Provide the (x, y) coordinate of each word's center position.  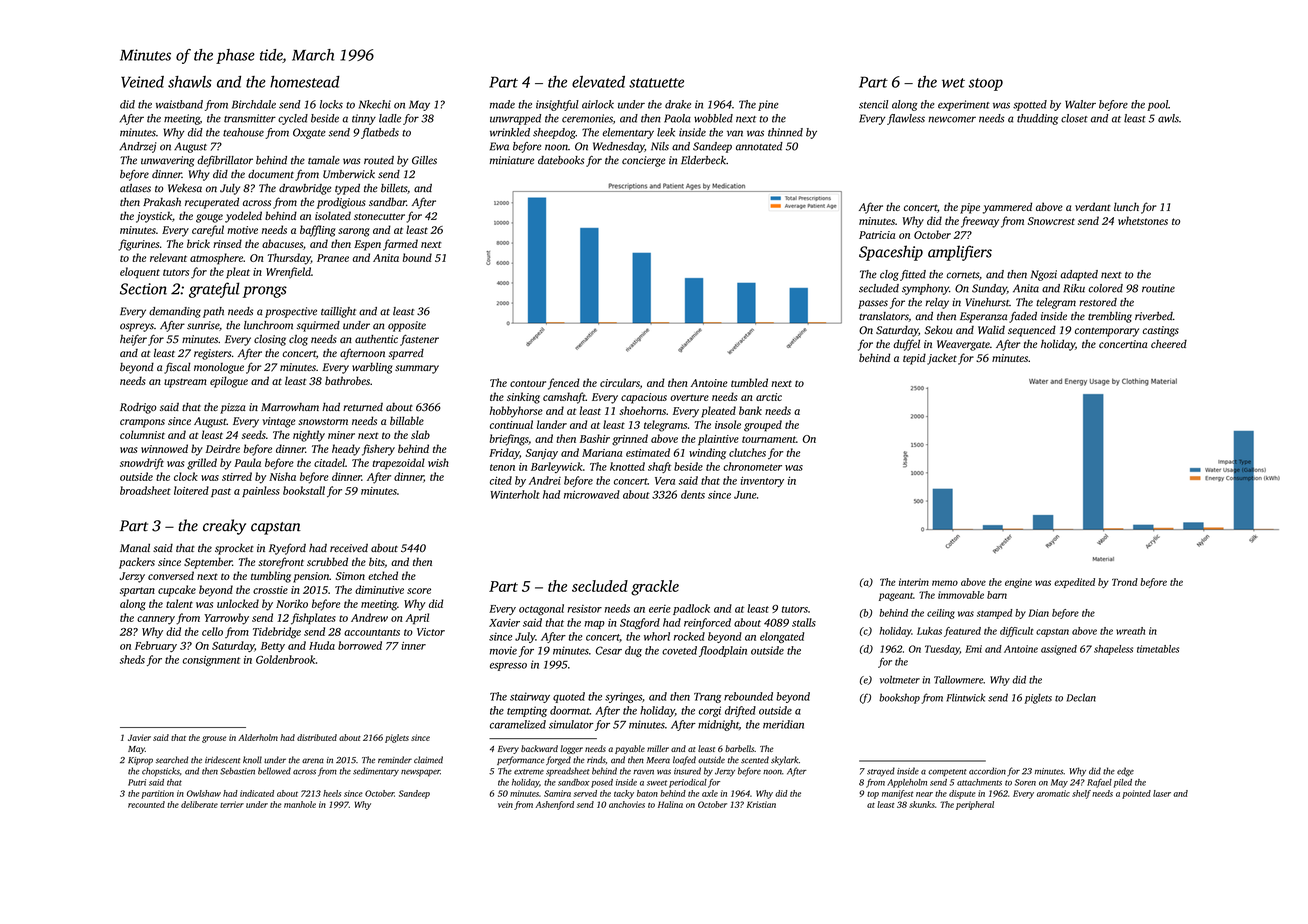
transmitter (250, 118)
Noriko (292, 603)
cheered (1169, 344)
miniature (512, 160)
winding (707, 454)
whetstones (1143, 220)
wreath (1130, 631)
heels (332, 793)
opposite (407, 326)
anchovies (627, 804)
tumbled (749, 382)
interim (914, 582)
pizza (233, 408)
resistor (585, 609)
